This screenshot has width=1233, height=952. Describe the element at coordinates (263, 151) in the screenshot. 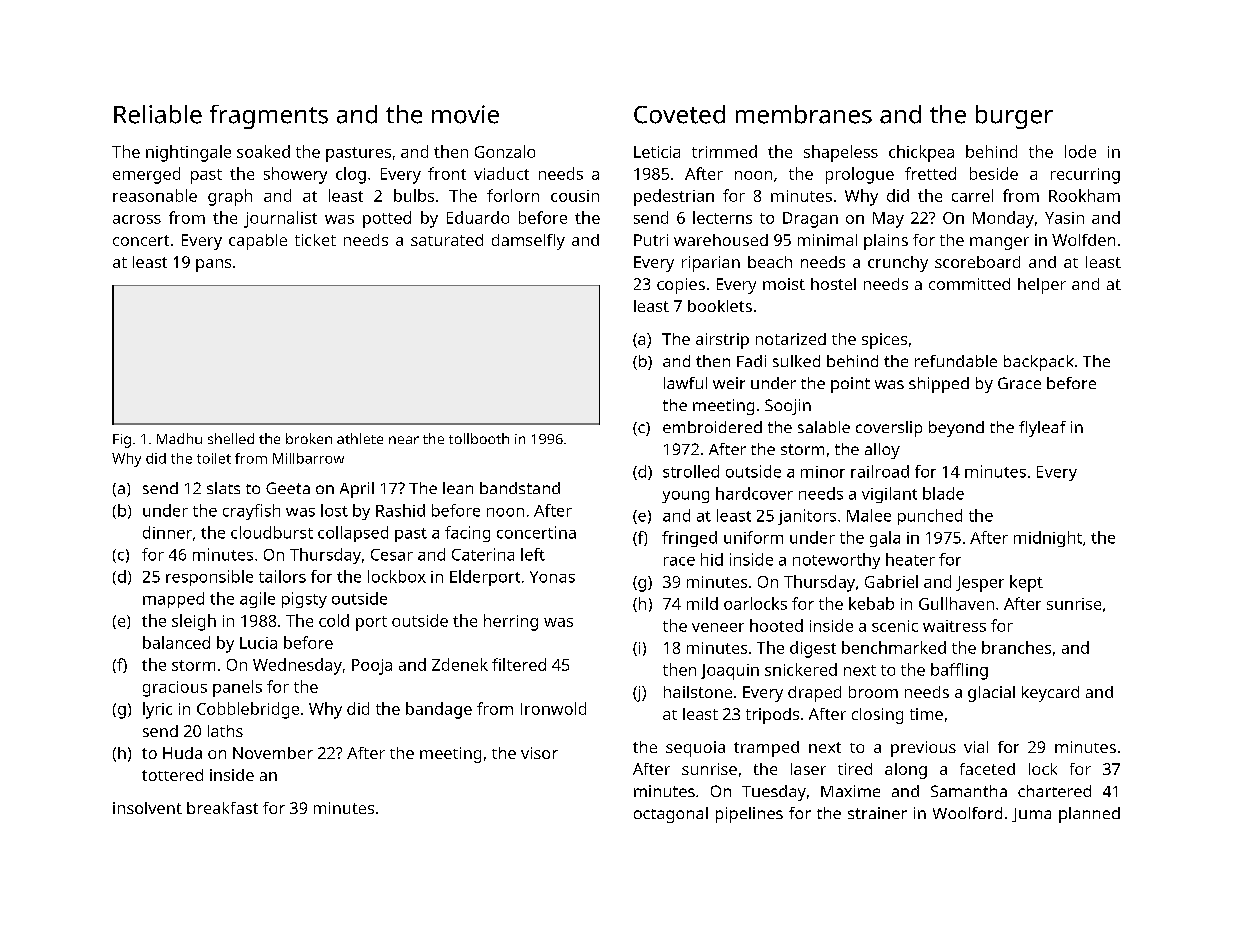

I see `soaked` at that location.
